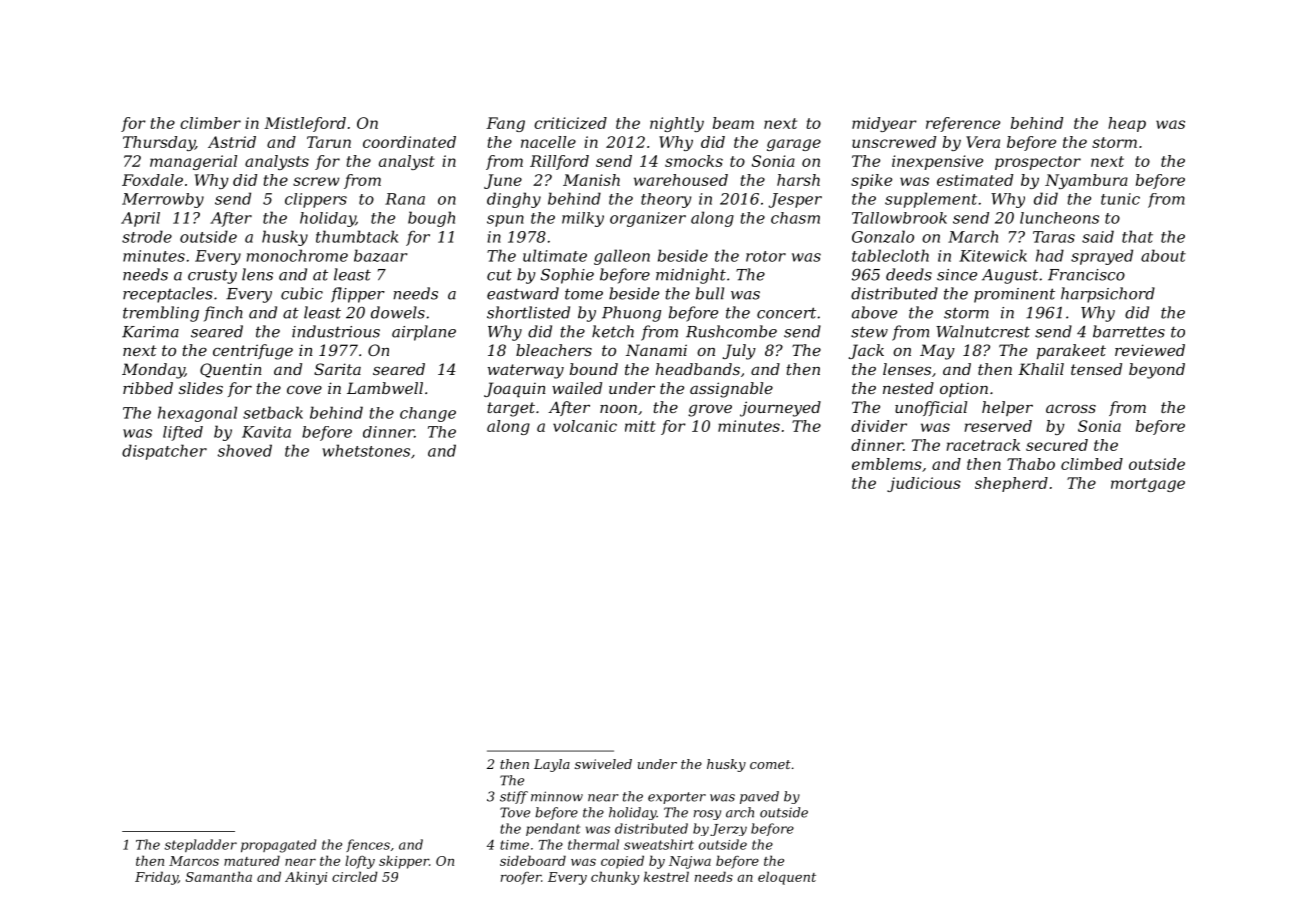 The height and width of the screenshot is (924, 1308). I want to click on Thursday, so click(159, 143).
